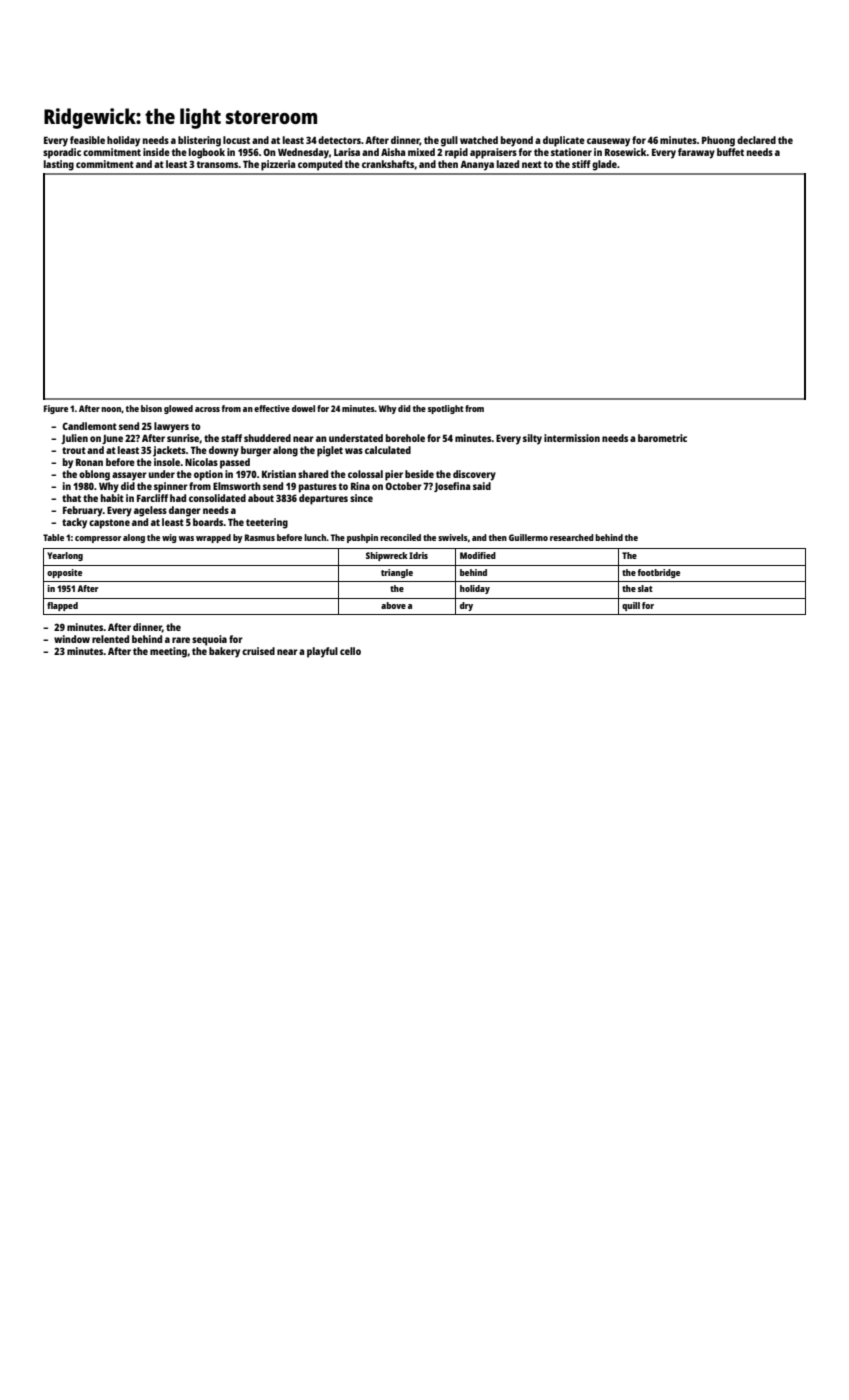 This document has height=1400, width=849. Describe the element at coordinates (604, 165) in the document. I see `glade` at that location.
